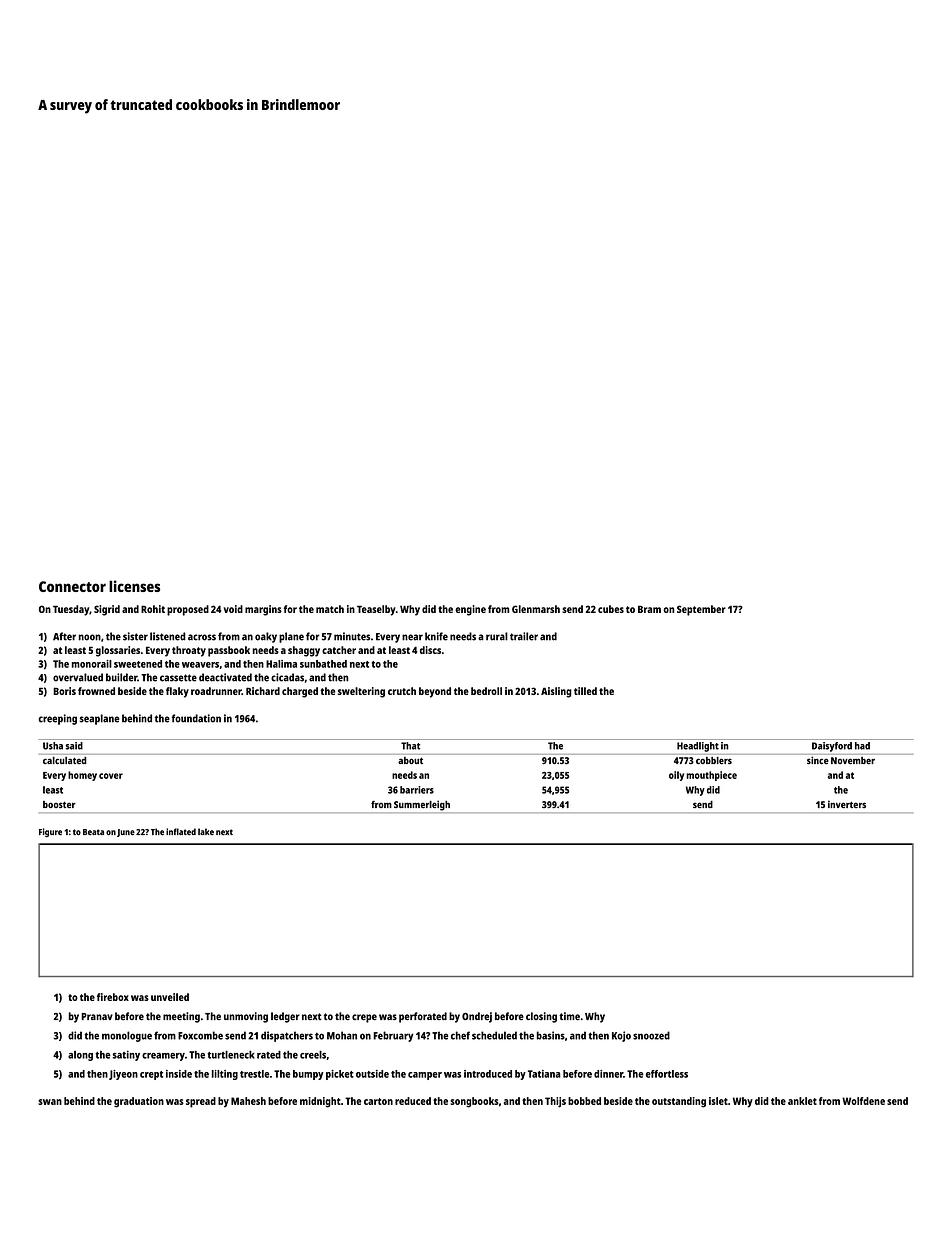  What do you see at coordinates (50, 1102) in the screenshot?
I see `swan` at bounding box center [50, 1102].
